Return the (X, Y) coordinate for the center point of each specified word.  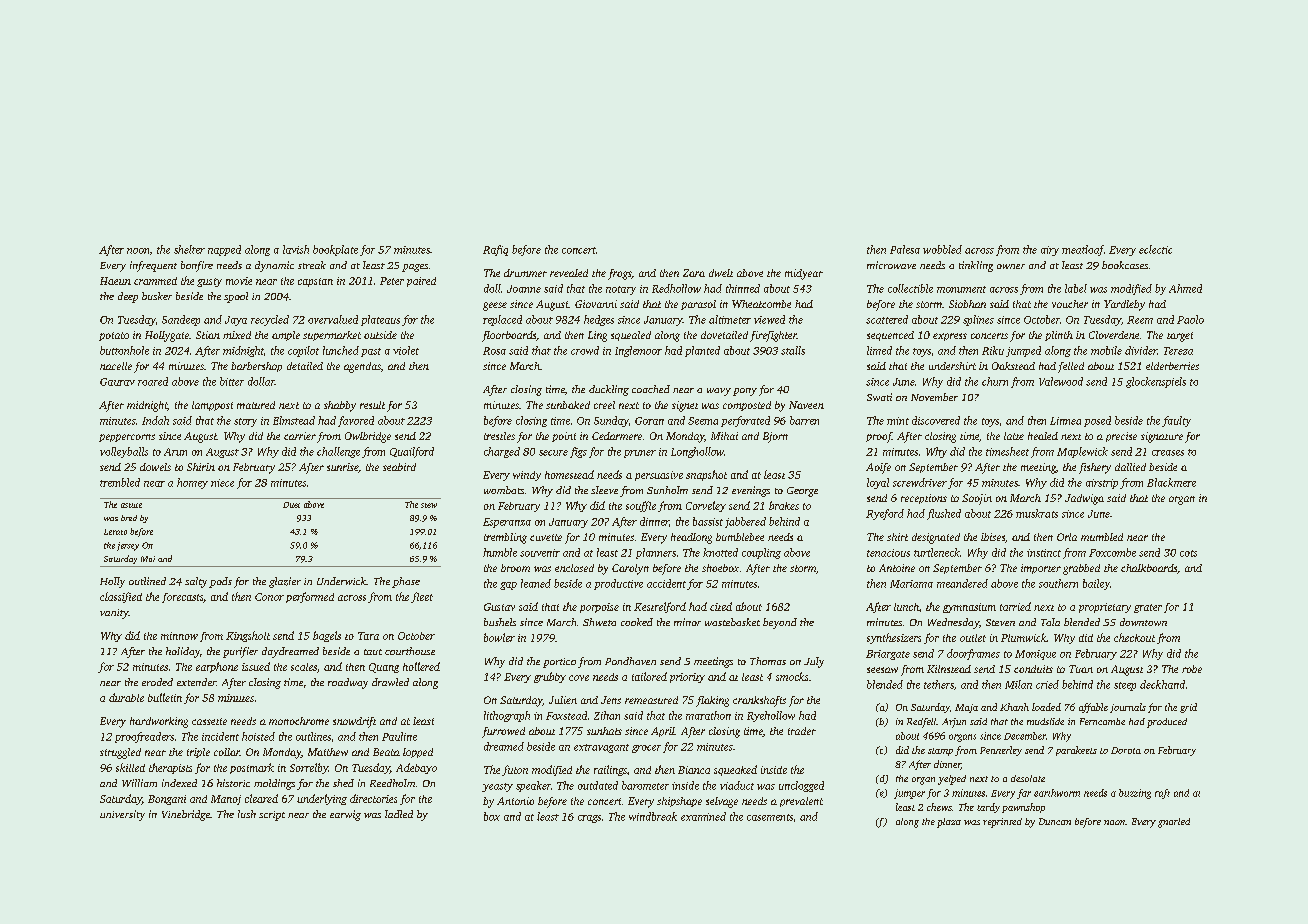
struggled (120, 753)
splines (978, 320)
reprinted (1002, 823)
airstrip (1102, 484)
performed (310, 597)
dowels (155, 467)
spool (236, 297)
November (934, 397)
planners (656, 553)
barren (804, 420)
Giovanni (596, 304)
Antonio (515, 801)
